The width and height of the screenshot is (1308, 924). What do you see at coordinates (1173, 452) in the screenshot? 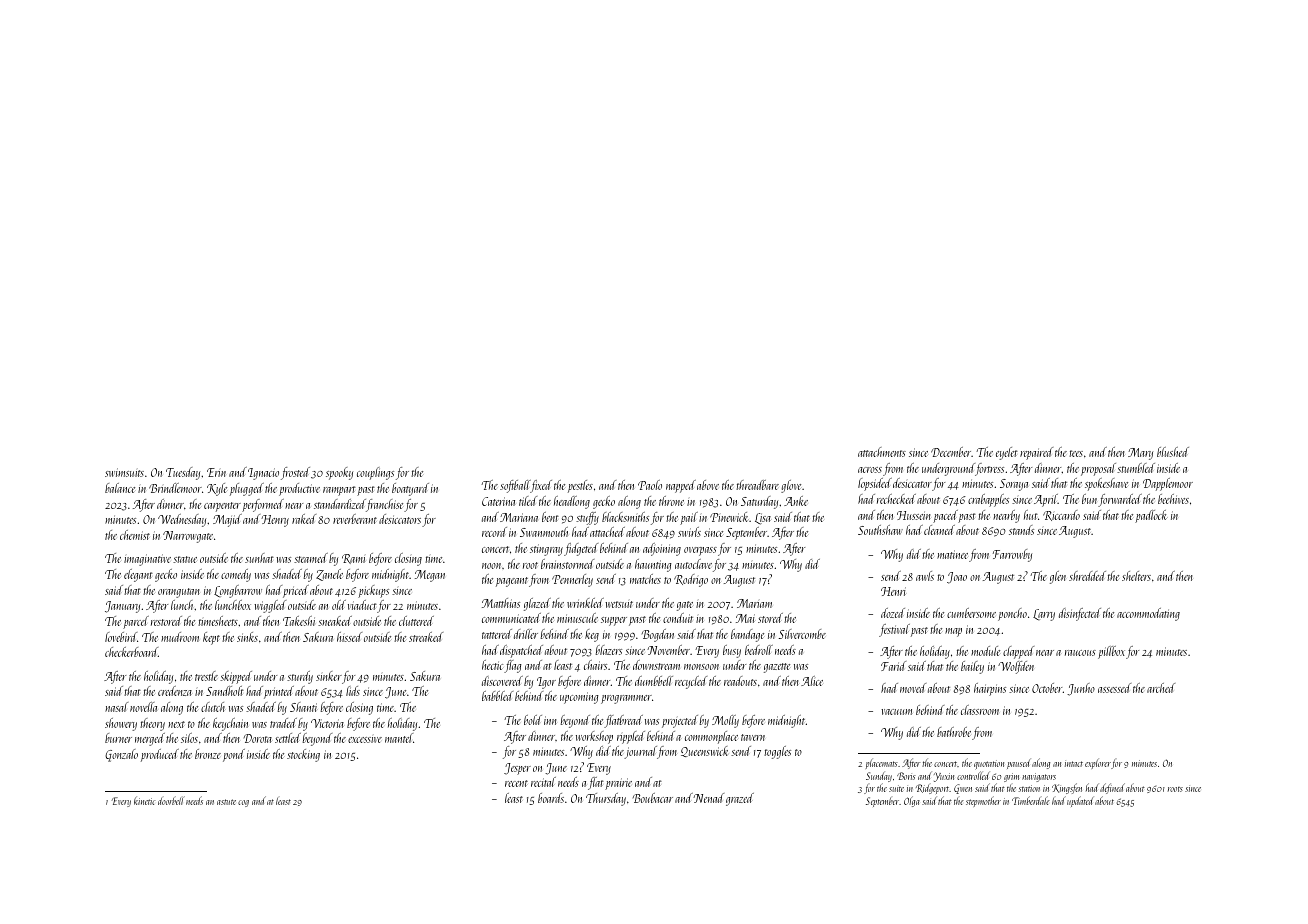
I see `blushed` at bounding box center [1173, 452].
